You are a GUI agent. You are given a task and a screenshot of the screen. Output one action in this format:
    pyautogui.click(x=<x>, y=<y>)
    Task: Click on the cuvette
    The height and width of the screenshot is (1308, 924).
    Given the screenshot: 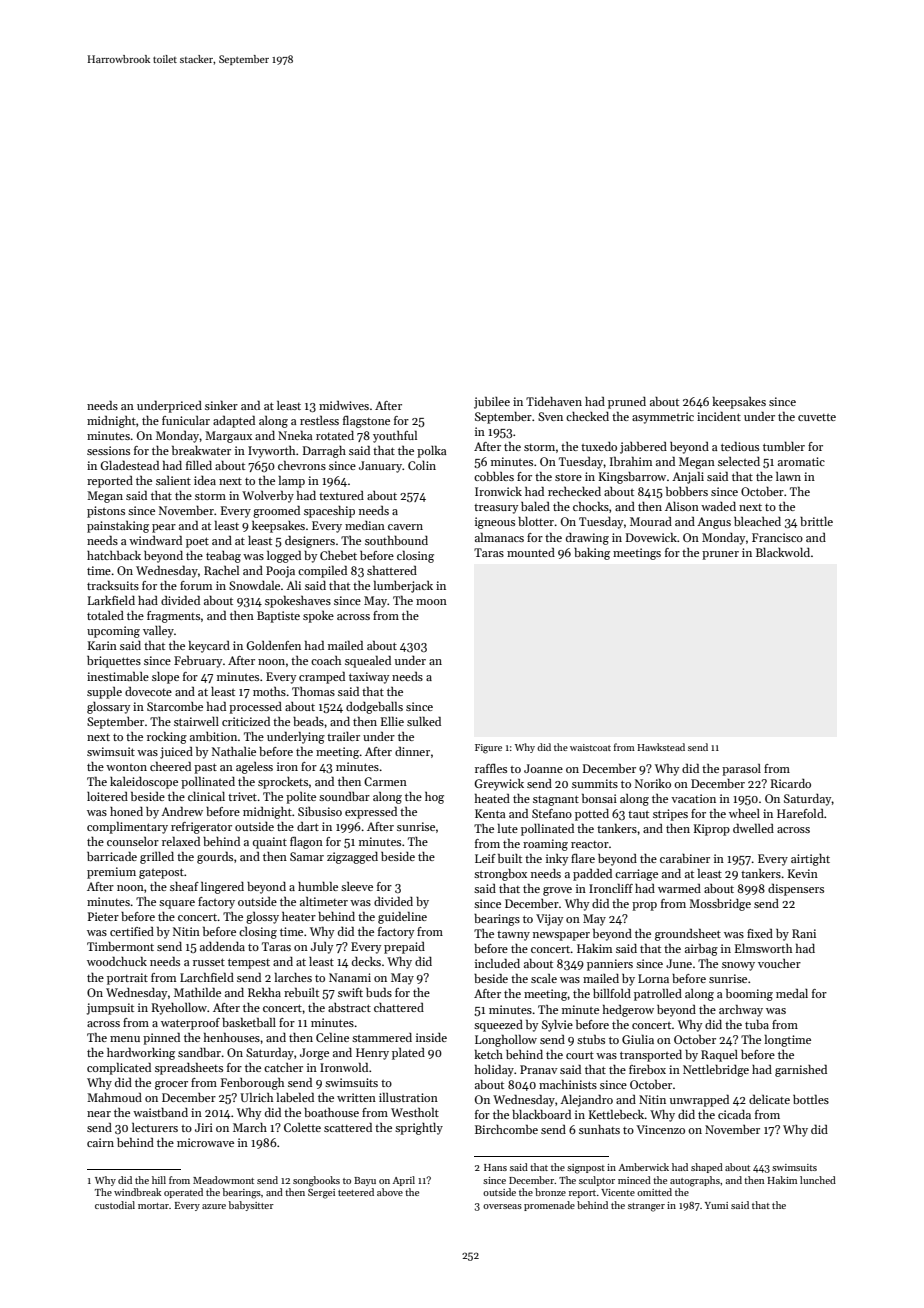 What is the action you would take?
    pyautogui.click(x=817, y=417)
